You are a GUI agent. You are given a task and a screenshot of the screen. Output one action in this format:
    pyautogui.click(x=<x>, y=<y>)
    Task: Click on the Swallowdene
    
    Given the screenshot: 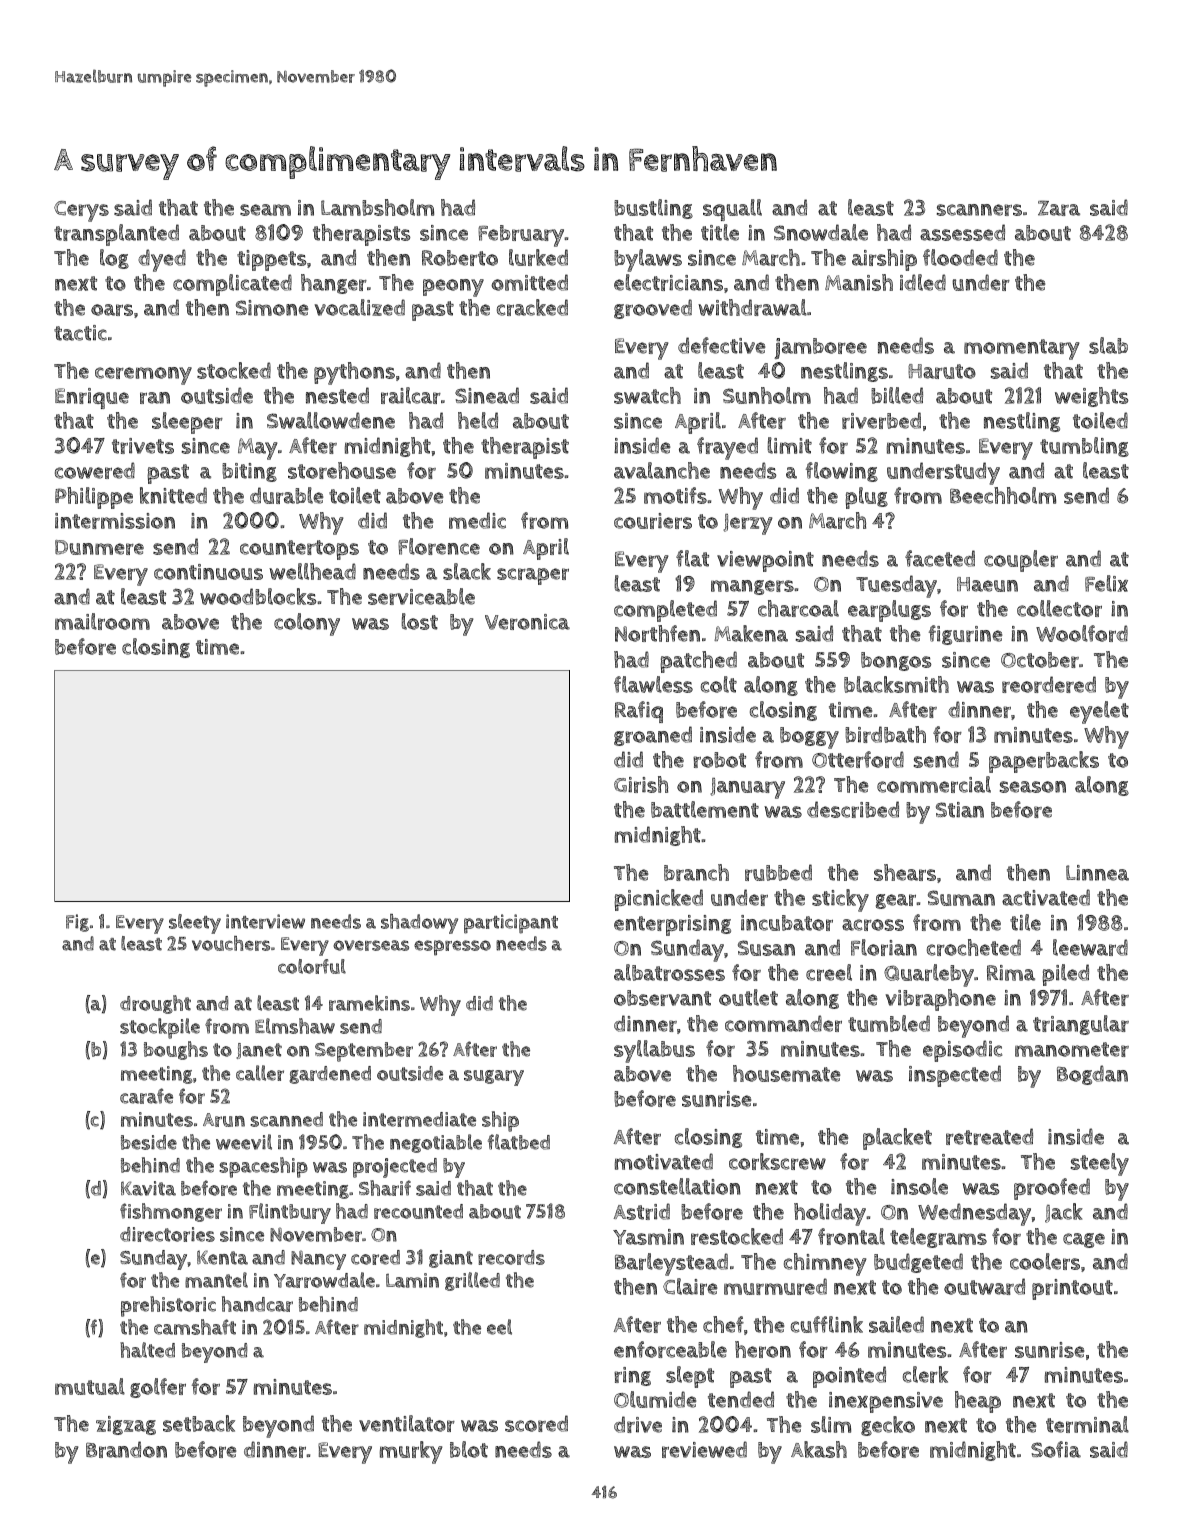 What is the action you would take?
    pyautogui.click(x=331, y=420)
